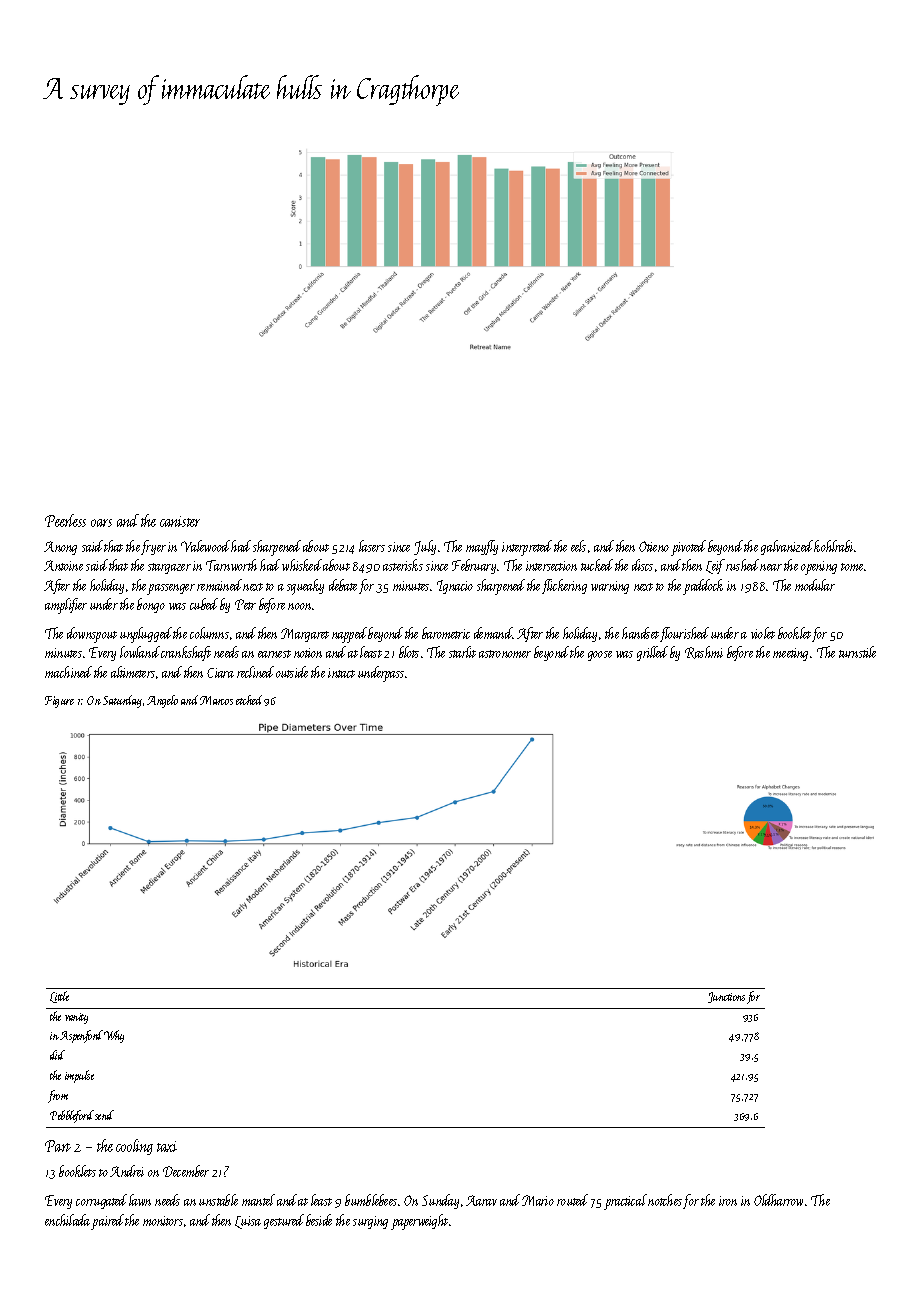  What do you see at coordinates (728, 1201) in the page?
I see `iron` at bounding box center [728, 1201].
